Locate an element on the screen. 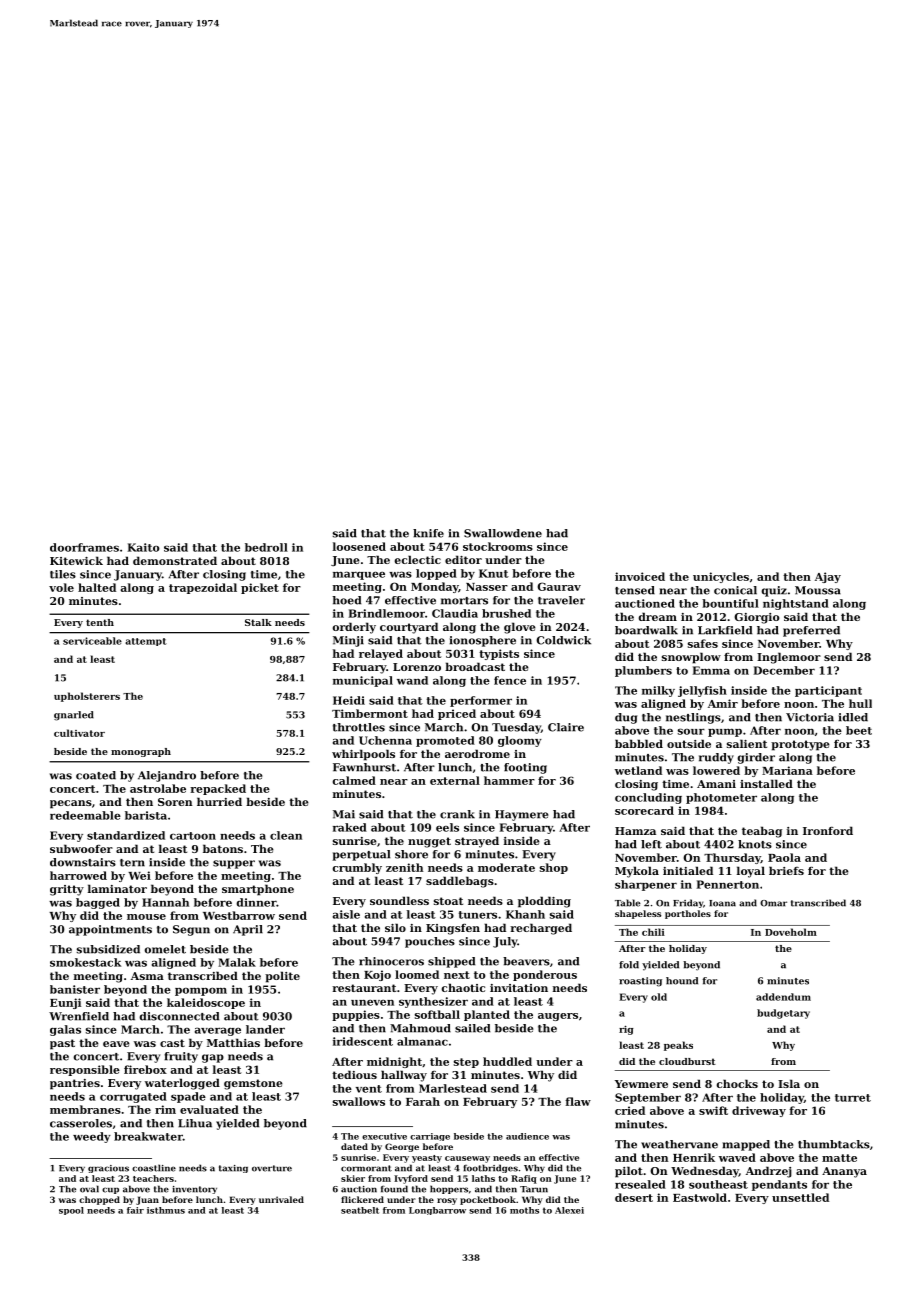  bagged is located at coordinates (98, 903).
